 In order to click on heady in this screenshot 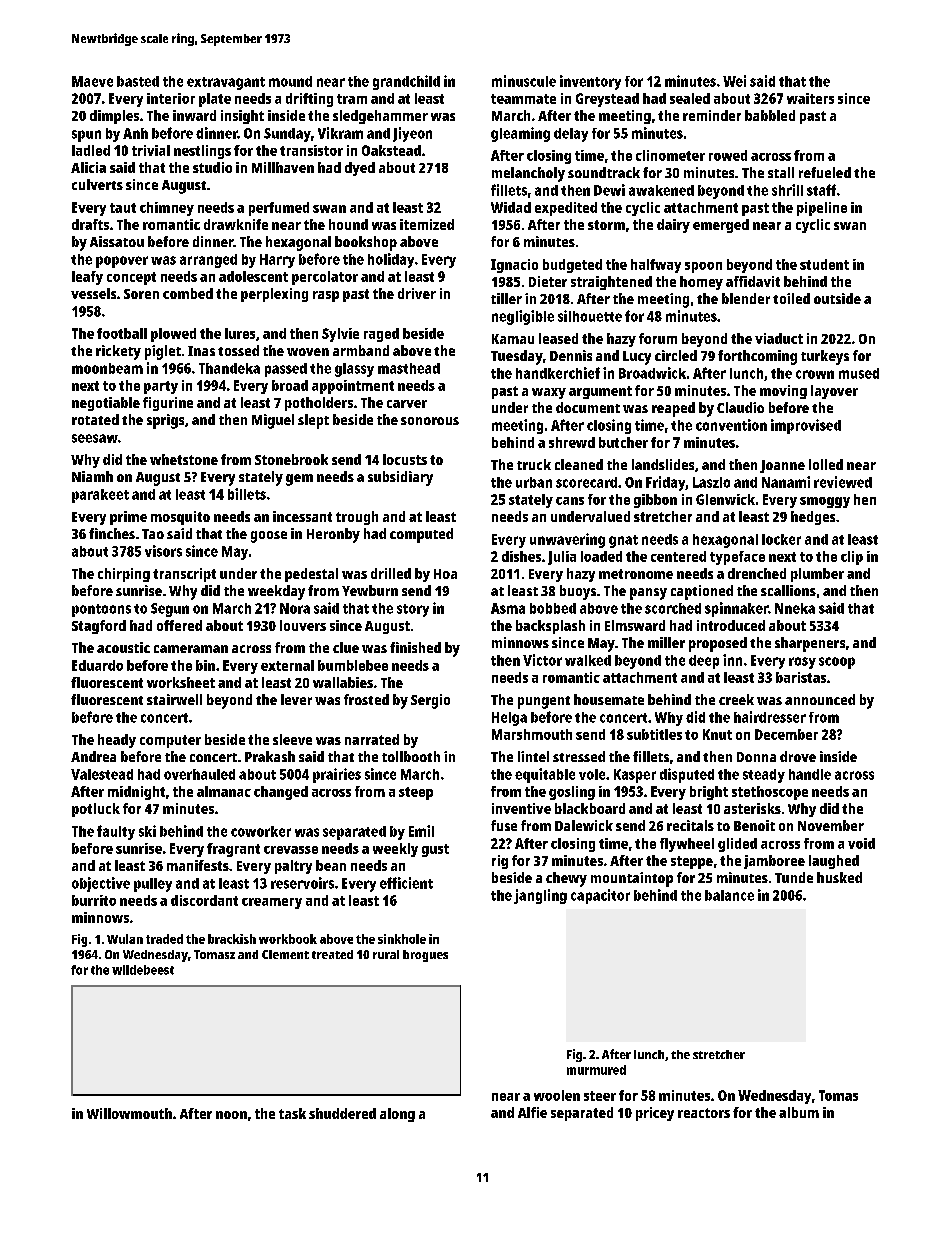, I will do `click(117, 741)`.
